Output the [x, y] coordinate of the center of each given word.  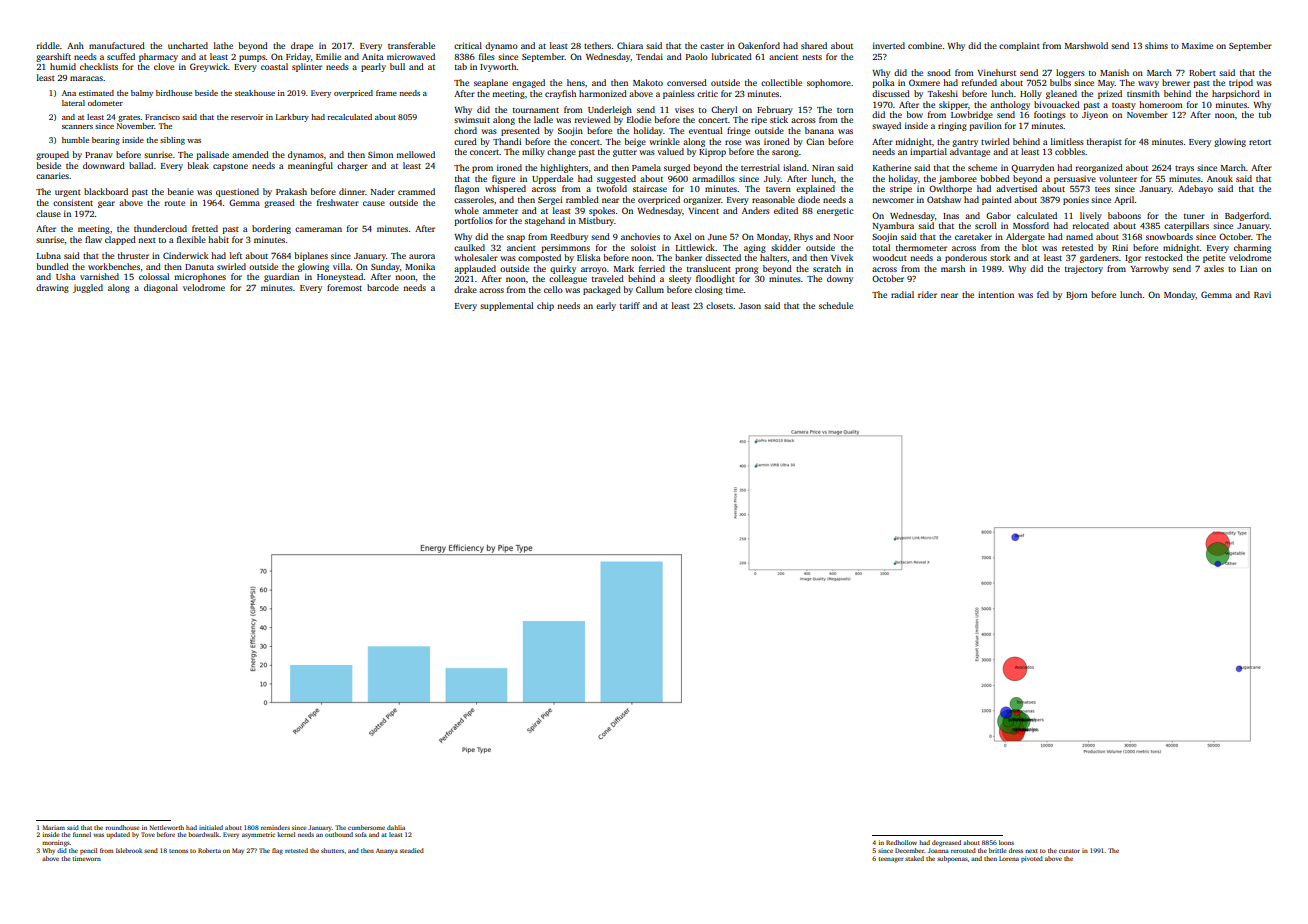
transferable [411, 45]
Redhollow [901, 842]
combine [925, 45]
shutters [332, 850]
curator [1069, 851]
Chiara [630, 45]
